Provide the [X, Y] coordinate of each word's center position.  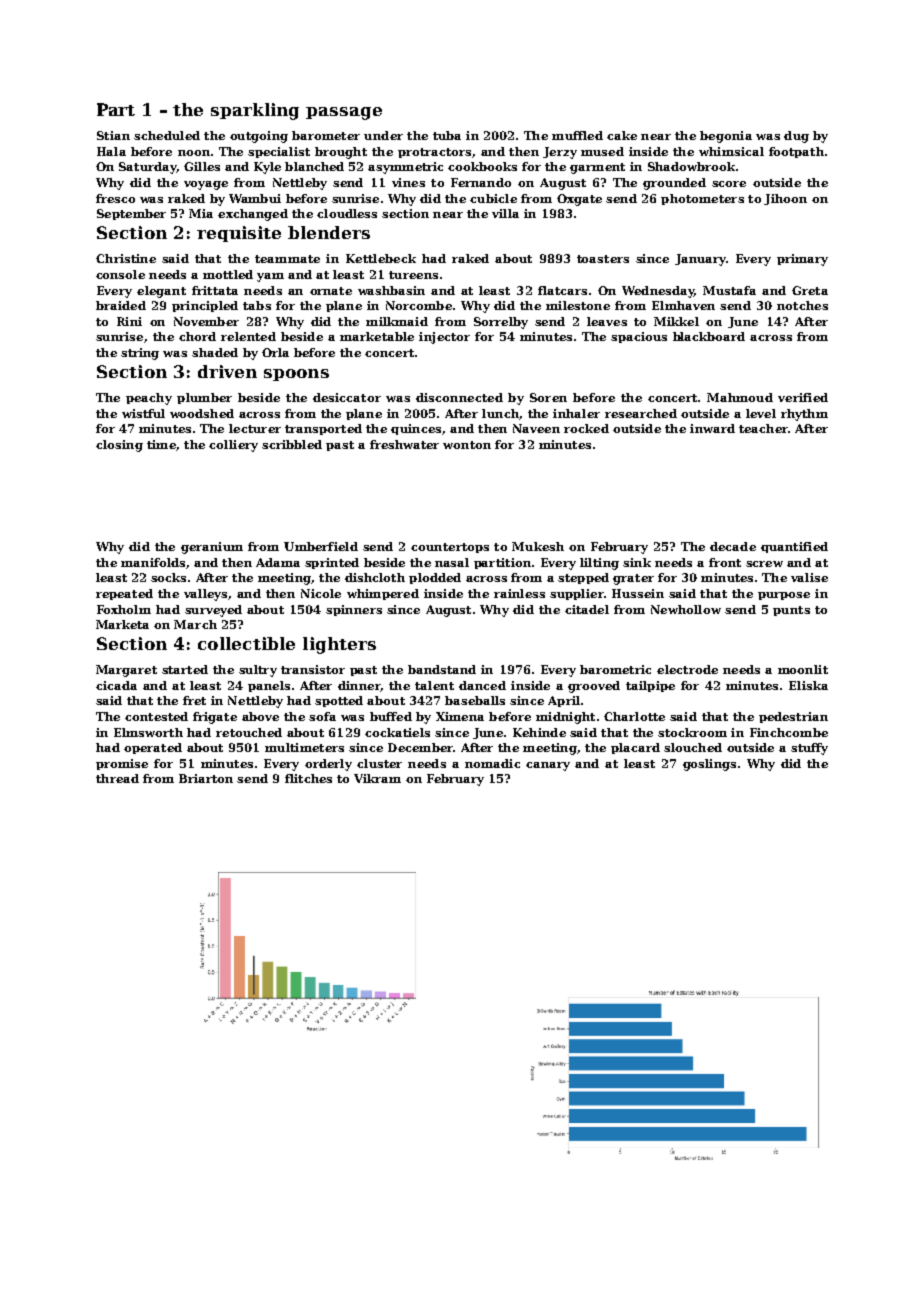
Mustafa [729, 290]
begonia [726, 137]
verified [803, 397]
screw [764, 564]
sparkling [255, 111]
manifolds [153, 562]
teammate [287, 259]
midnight [565, 718]
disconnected [459, 397]
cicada [116, 685]
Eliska [808, 685]
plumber [204, 398]
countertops [450, 548]
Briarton [206, 778]
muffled [577, 135]
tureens [413, 275]
